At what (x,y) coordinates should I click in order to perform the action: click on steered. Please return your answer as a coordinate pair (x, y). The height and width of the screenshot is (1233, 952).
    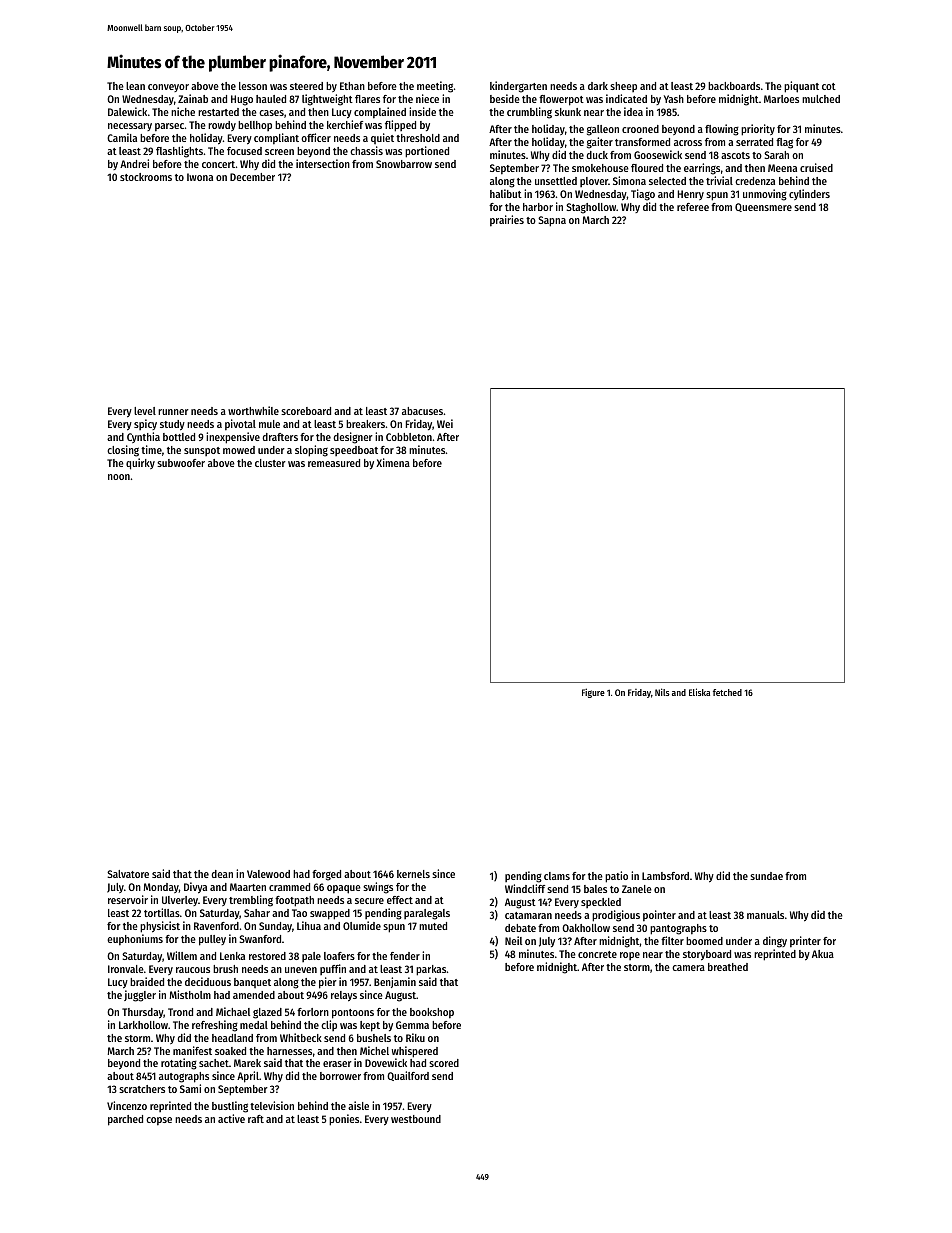
    Looking at the image, I should click on (306, 86).
